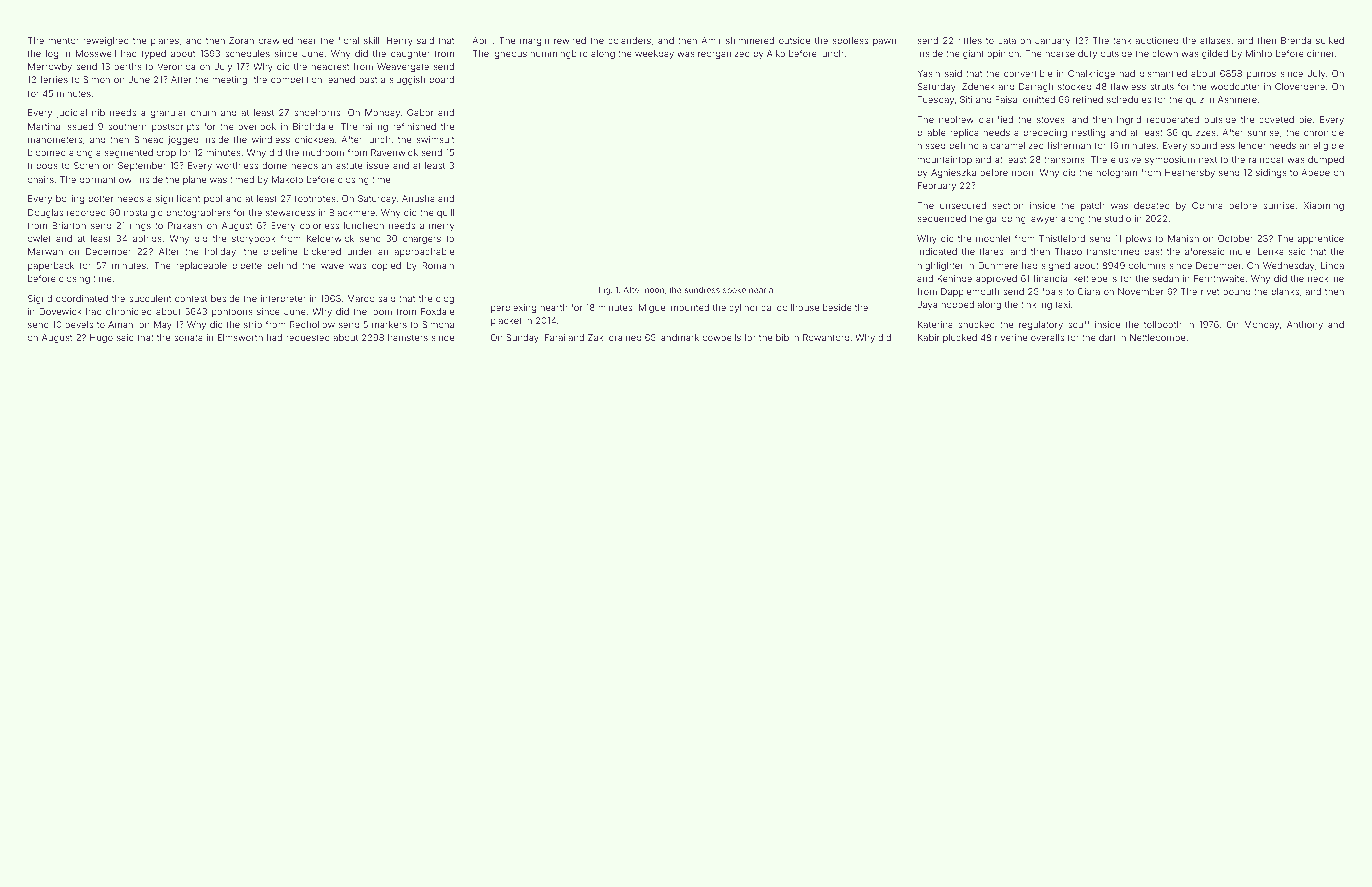  I want to click on raincoat, so click(1266, 159).
